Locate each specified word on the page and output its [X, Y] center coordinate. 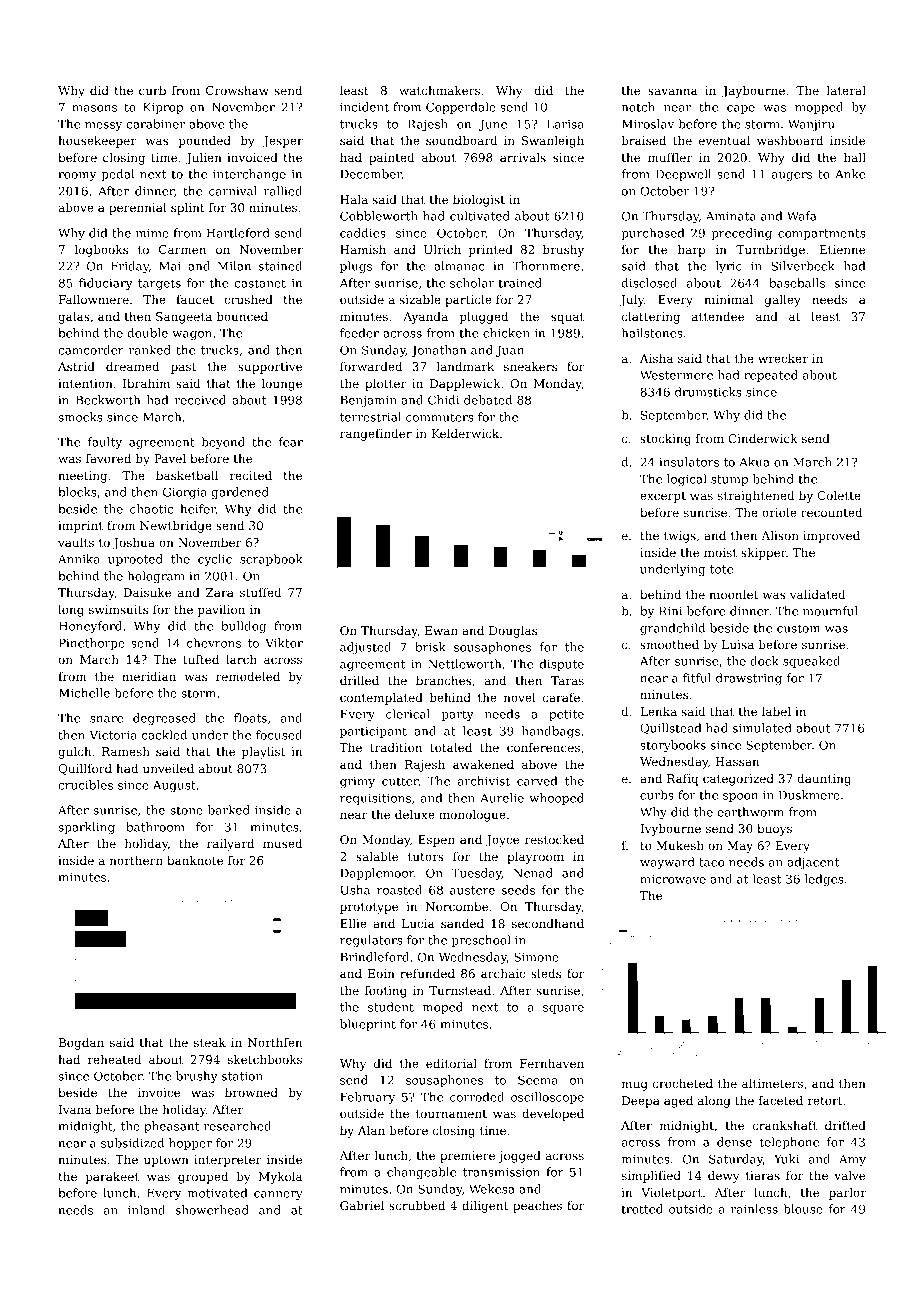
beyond [223, 443]
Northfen [275, 1042]
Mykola [280, 1178]
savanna [673, 91]
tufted [201, 659]
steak [210, 1042]
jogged [519, 1157]
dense [734, 1142]
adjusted [365, 648]
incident [364, 107]
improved [831, 537]
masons [94, 108]
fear [291, 442]
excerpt [663, 497]
